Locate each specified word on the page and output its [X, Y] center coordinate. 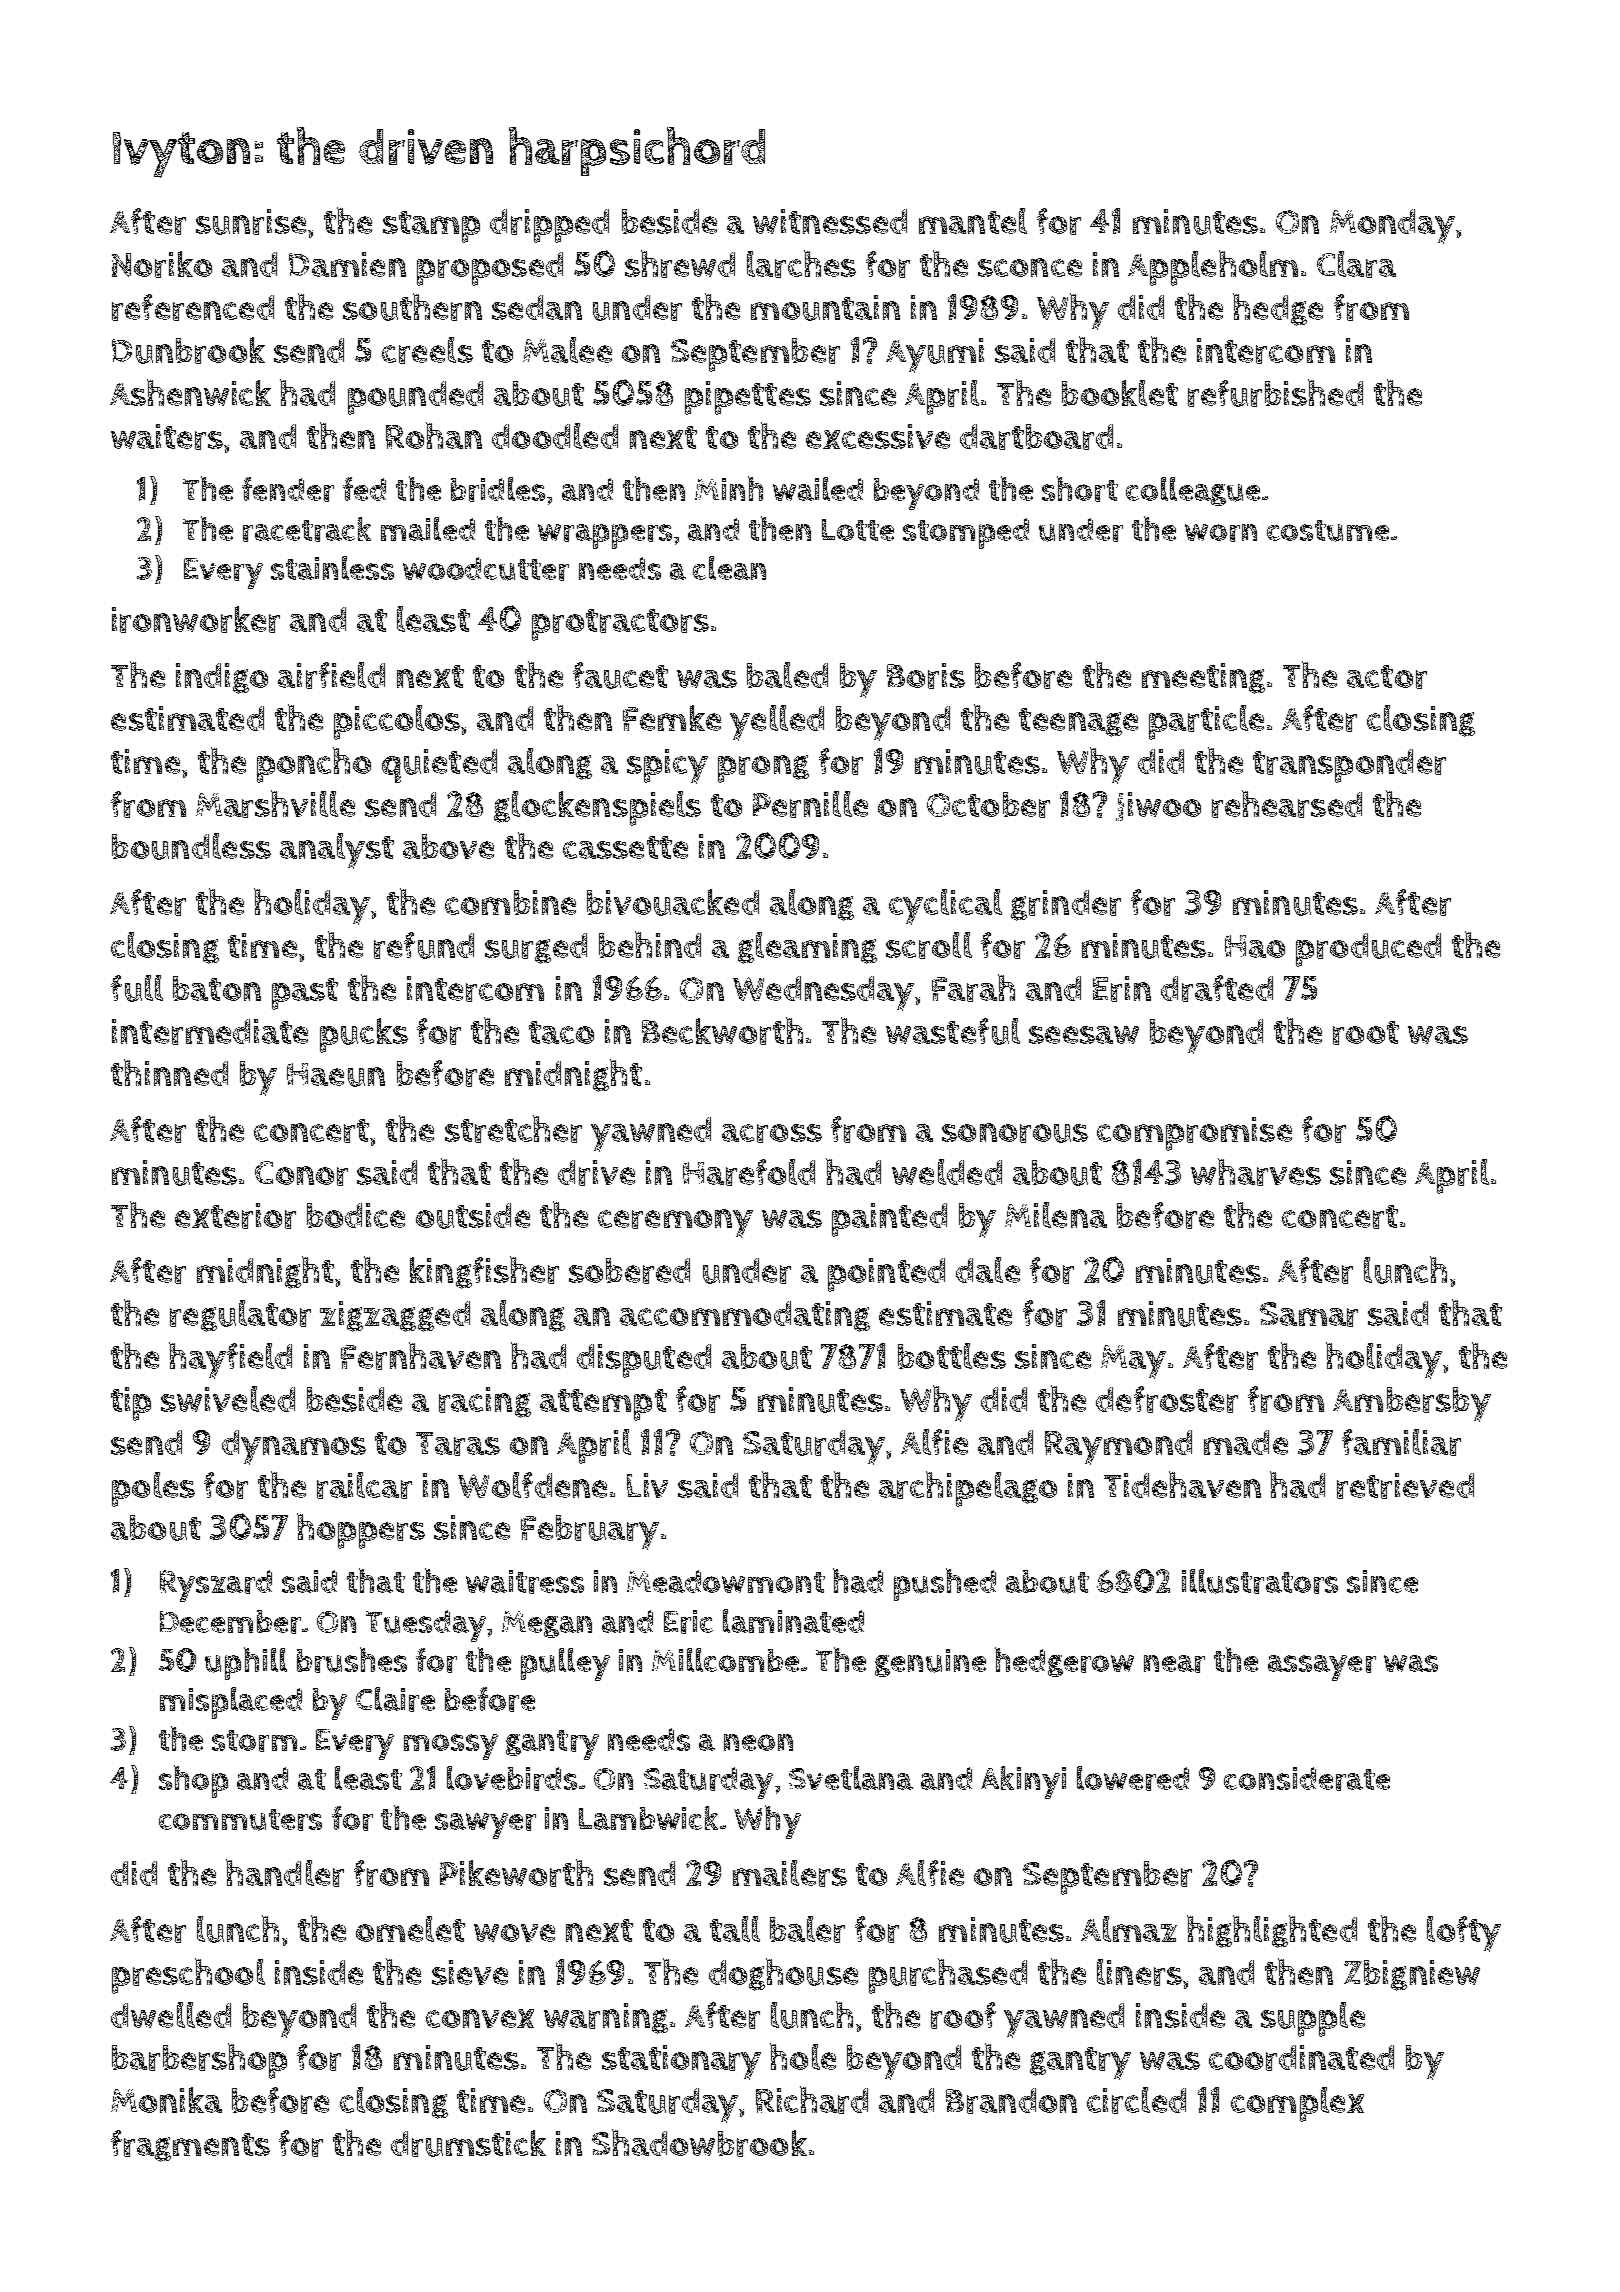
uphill [246, 1663]
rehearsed [1287, 804]
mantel [973, 221]
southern [412, 307]
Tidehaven [1182, 1484]
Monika [166, 2100]
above [448, 846]
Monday [1392, 226]
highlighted [1272, 1931]
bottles [952, 1356]
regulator [240, 1316]
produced [1368, 950]
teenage [1078, 722]
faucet [620, 675]
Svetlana [851, 1778]
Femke [672, 718]
